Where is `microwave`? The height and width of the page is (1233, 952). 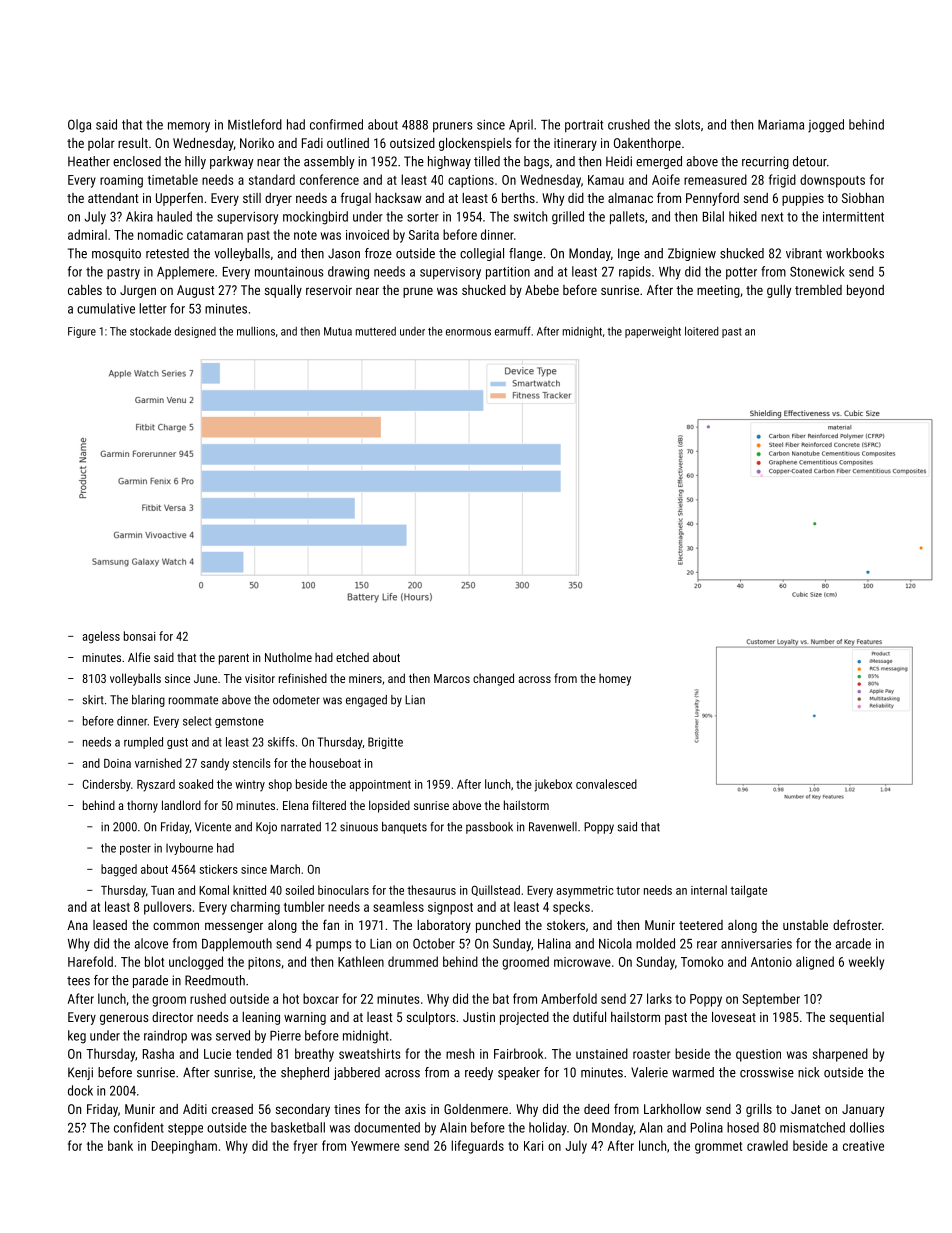 microwave is located at coordinates (582, 962).
